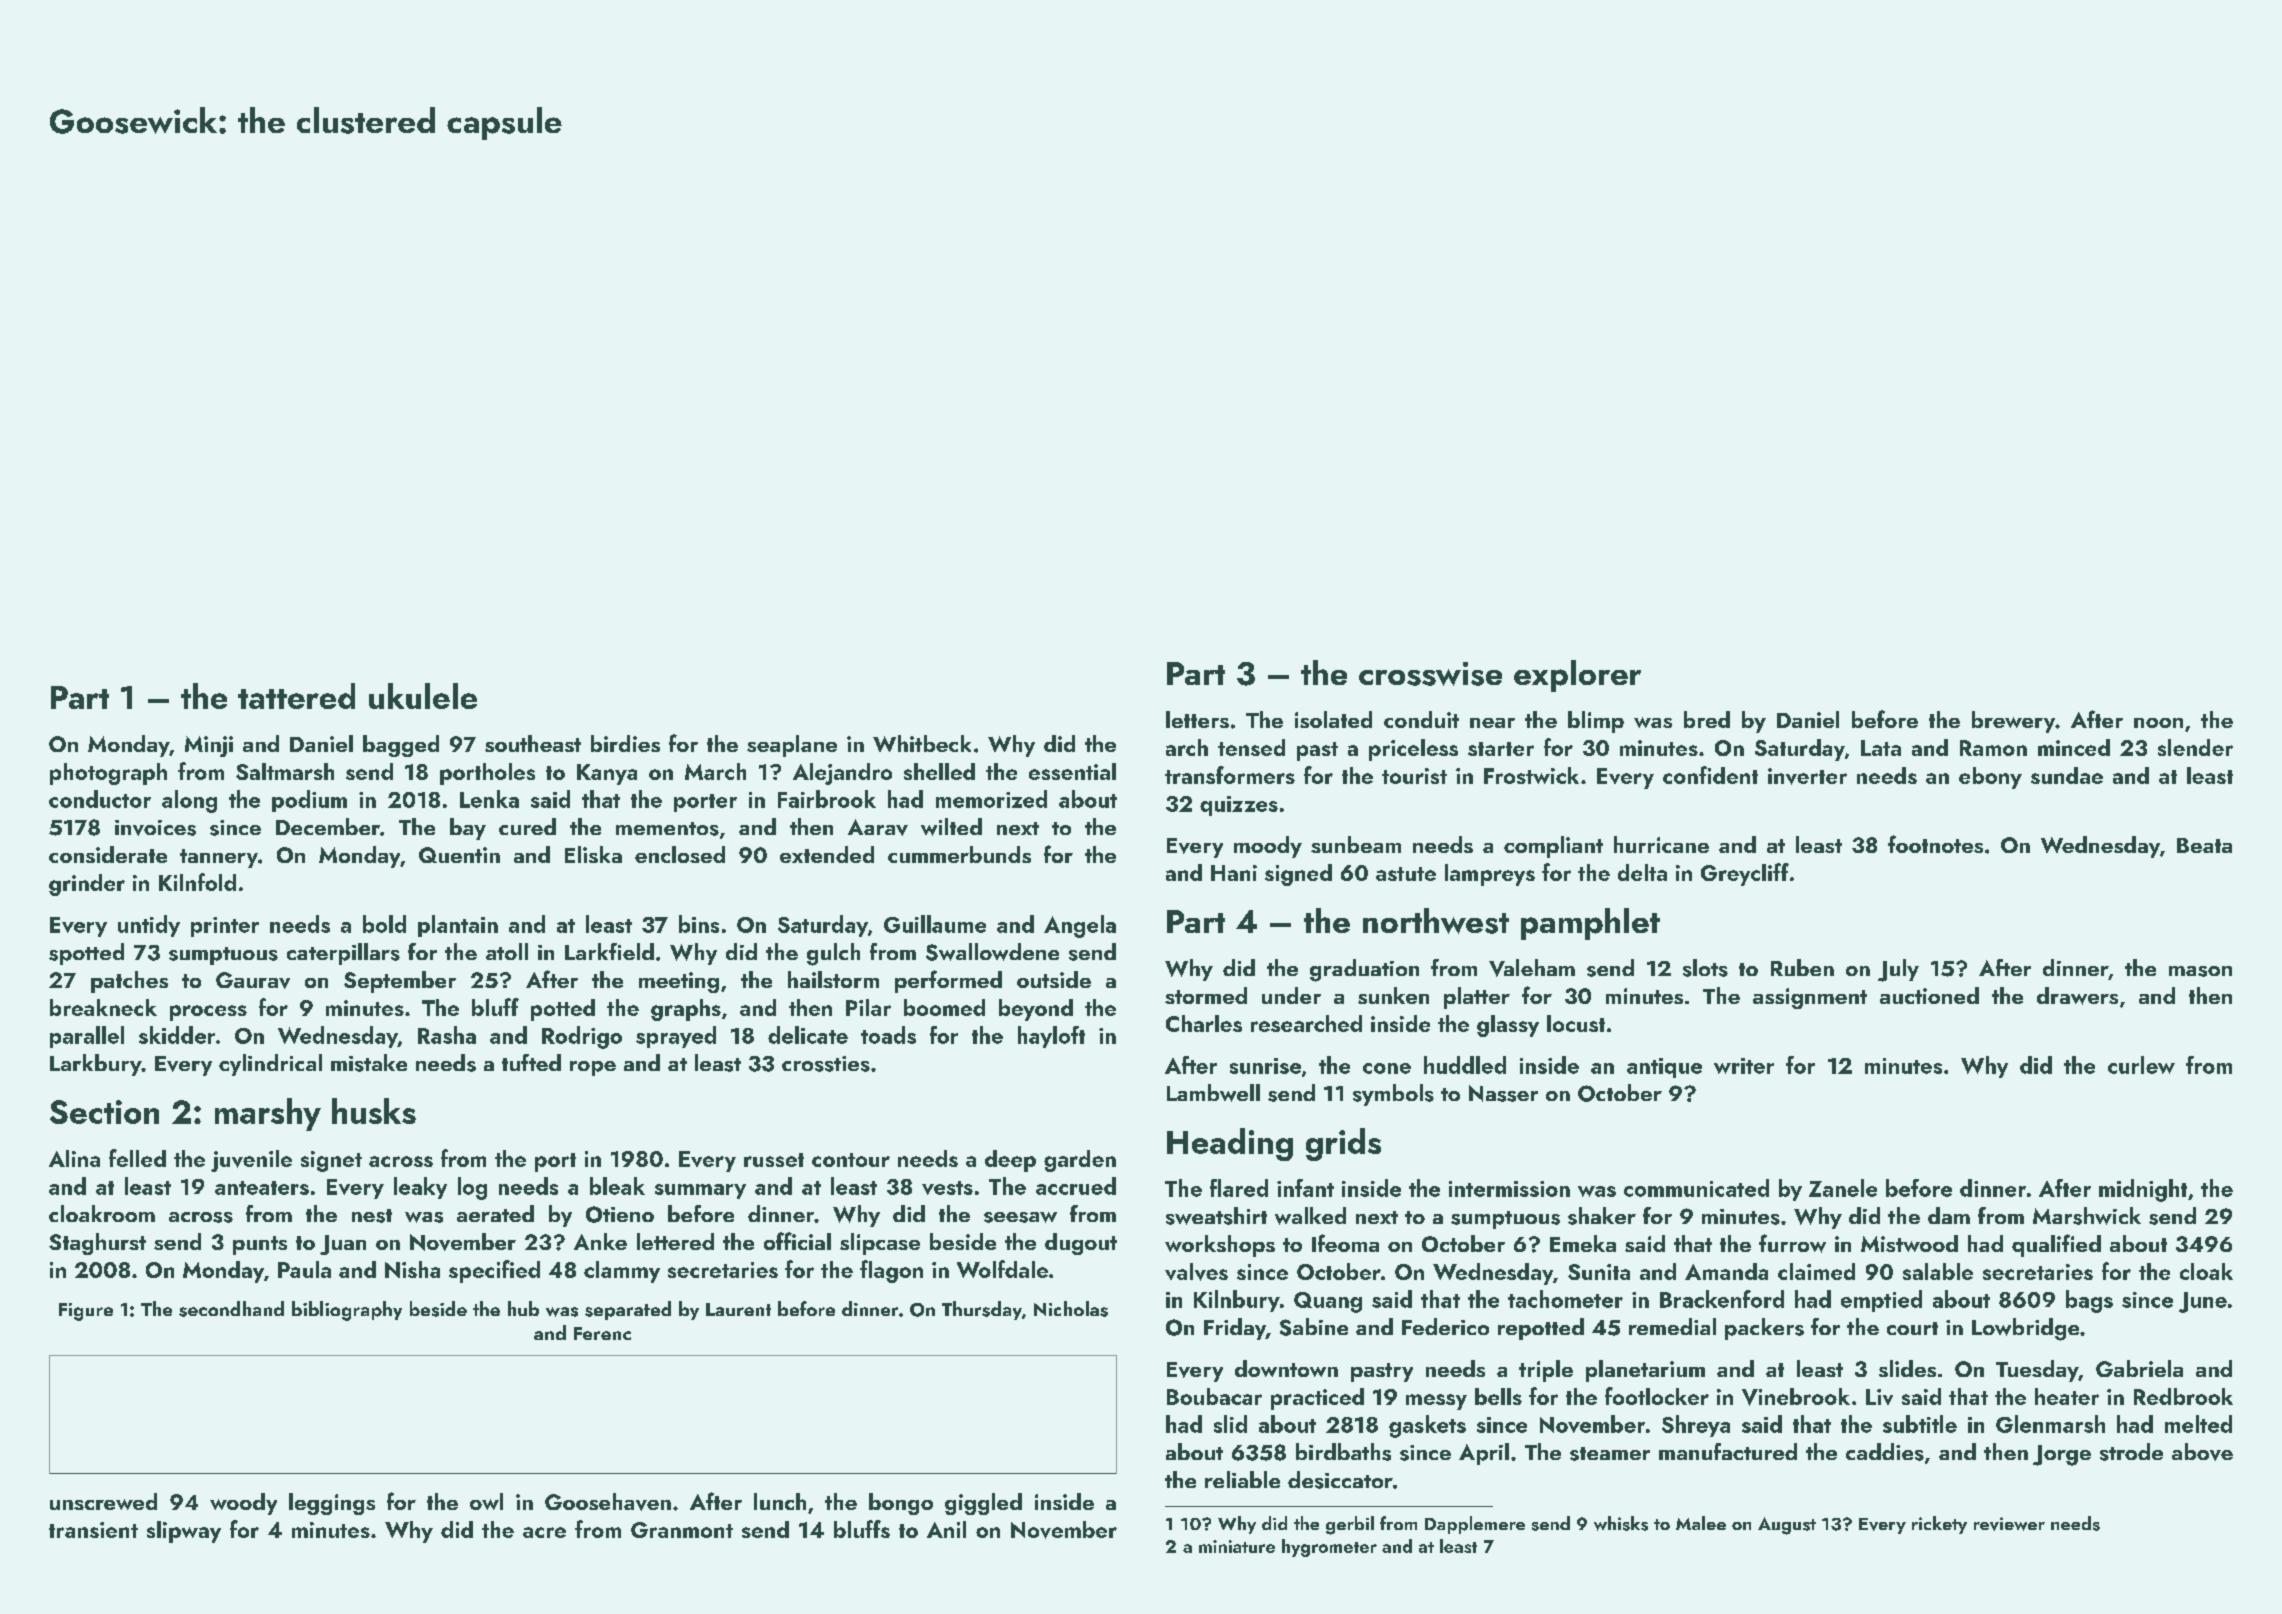 This image has width=2282, height=1614. What do you see at coordinates (129, 982) in the image?
I see `patches` at bounding box center [129, 982].
